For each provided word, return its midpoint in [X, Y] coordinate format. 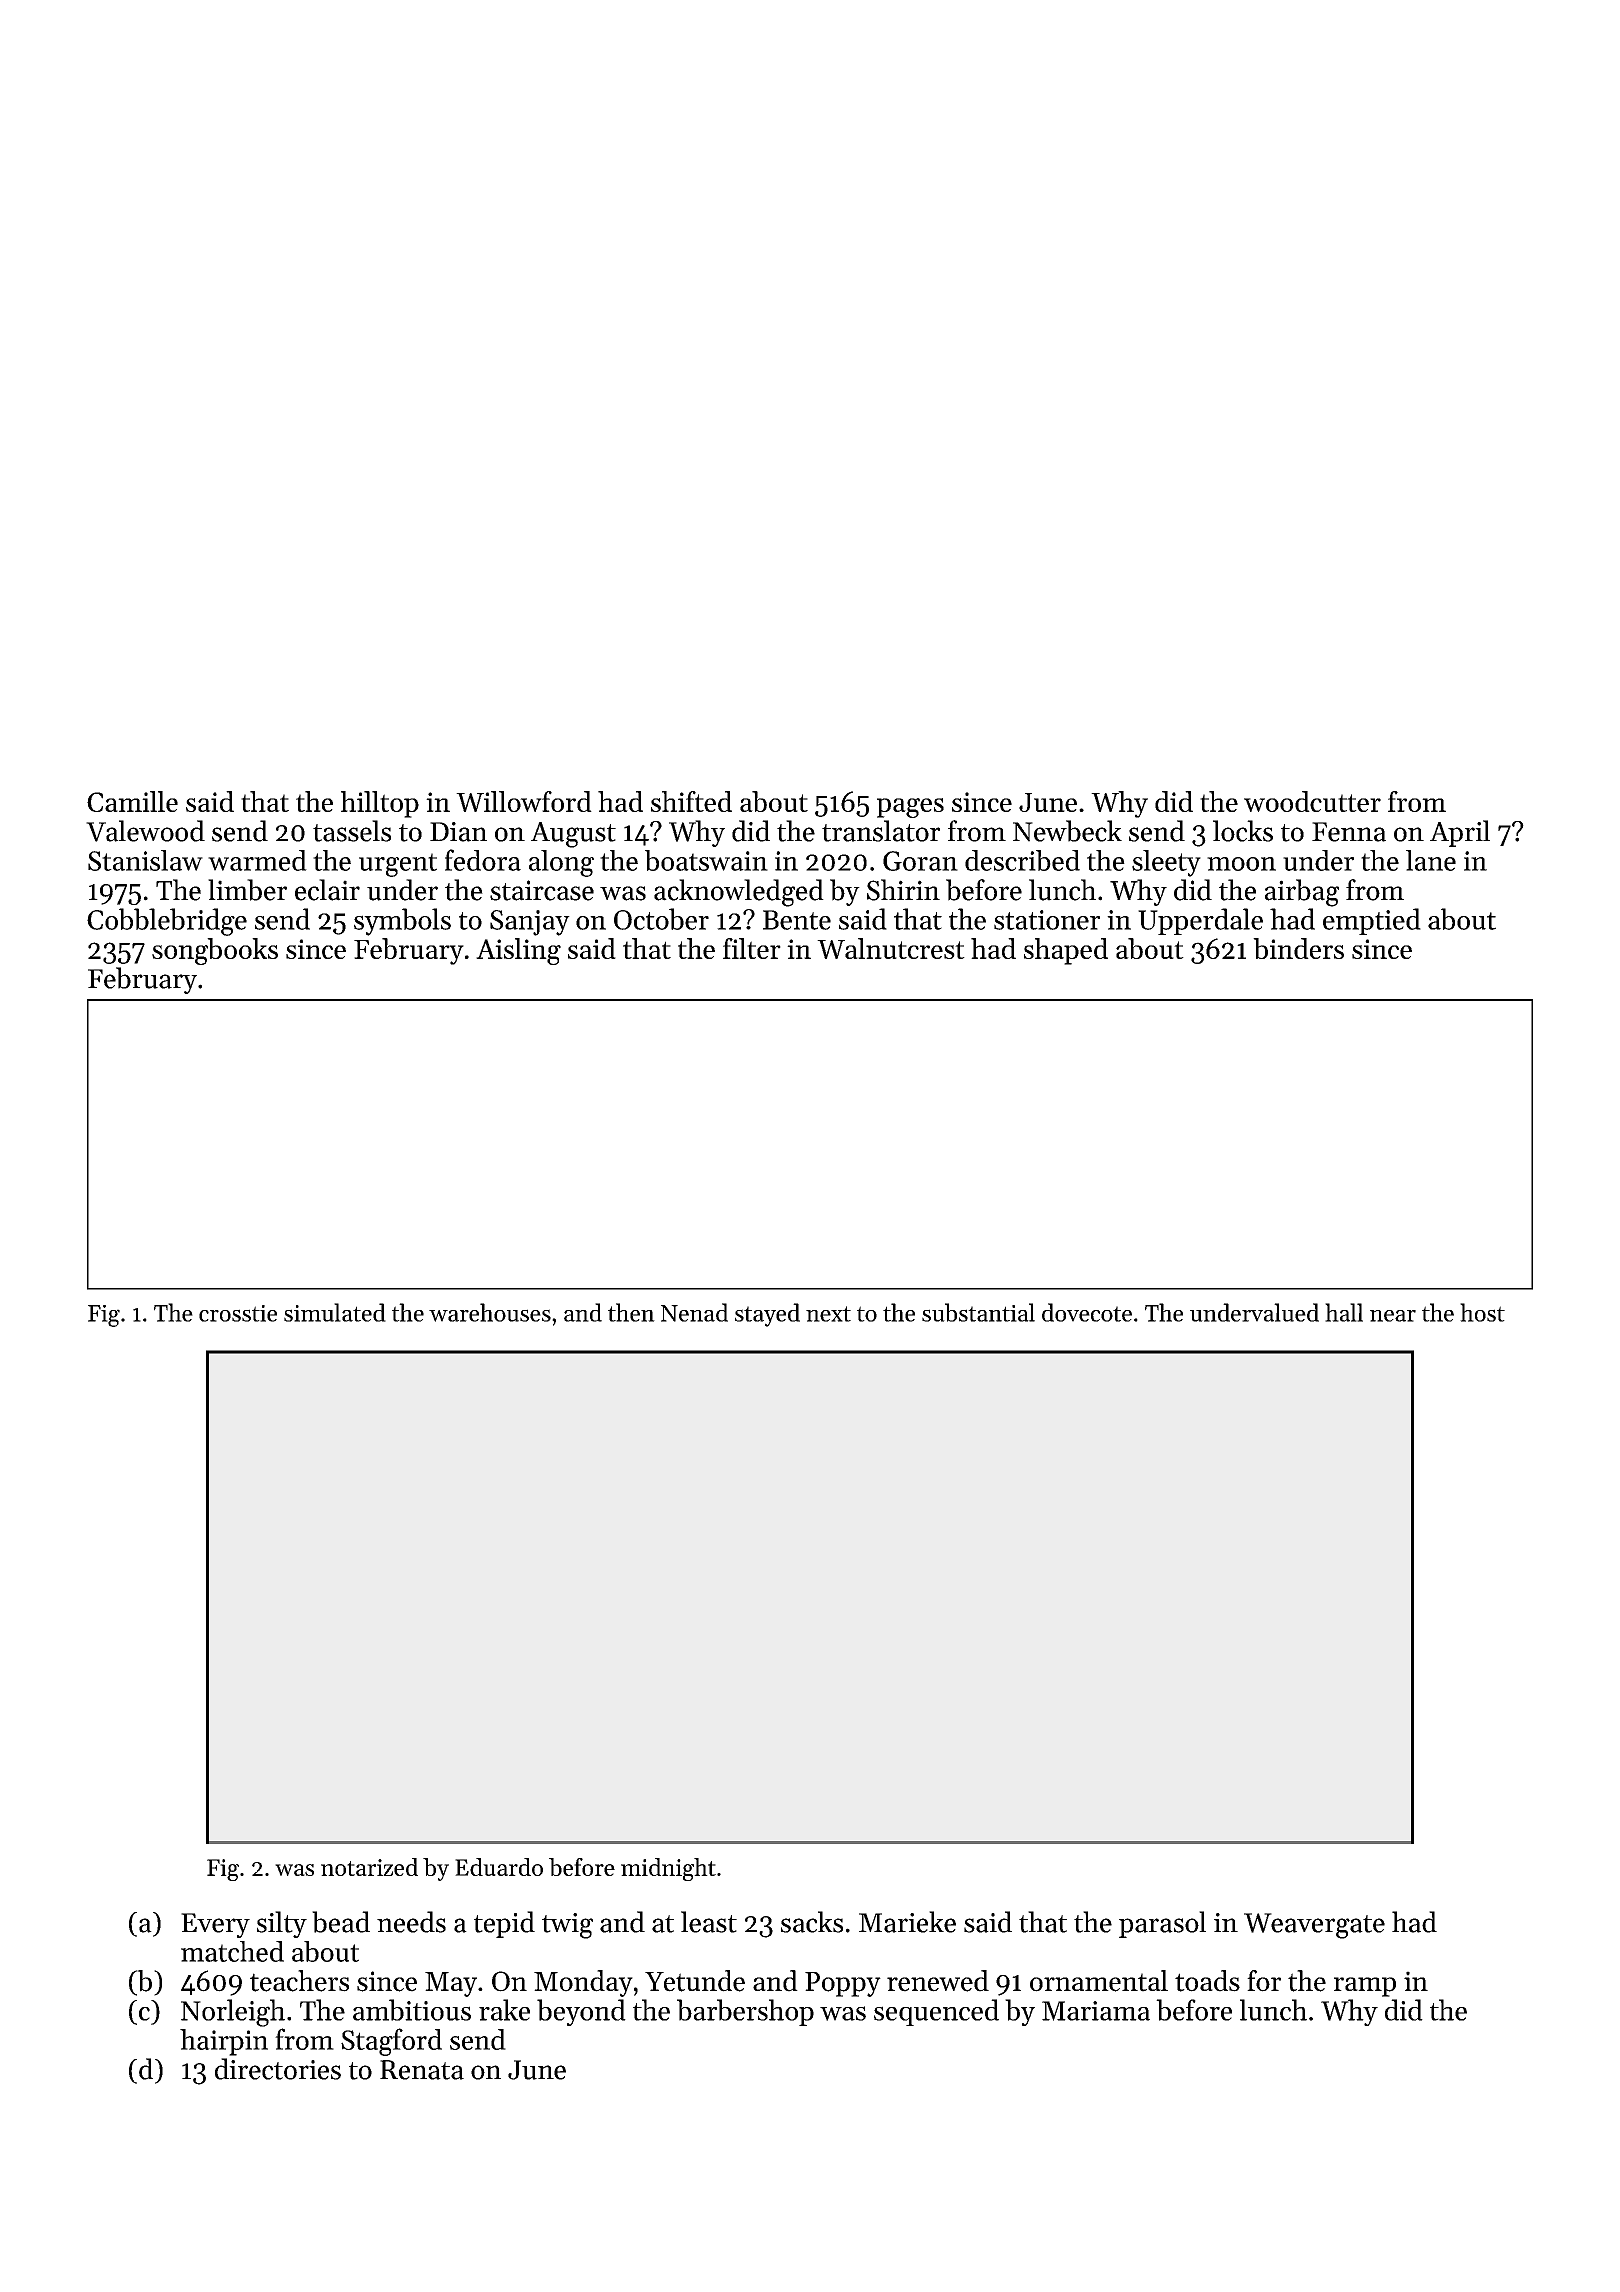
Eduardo [499, 1867]
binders [1298, 948]
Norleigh [233, 2013]
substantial [978, 1312]
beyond [581, 2012]
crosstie [238, 1313]
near [1393, 1316]
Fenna [1349, 832]
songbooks [215, 951]
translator [881, 831]
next [828, 1314]
